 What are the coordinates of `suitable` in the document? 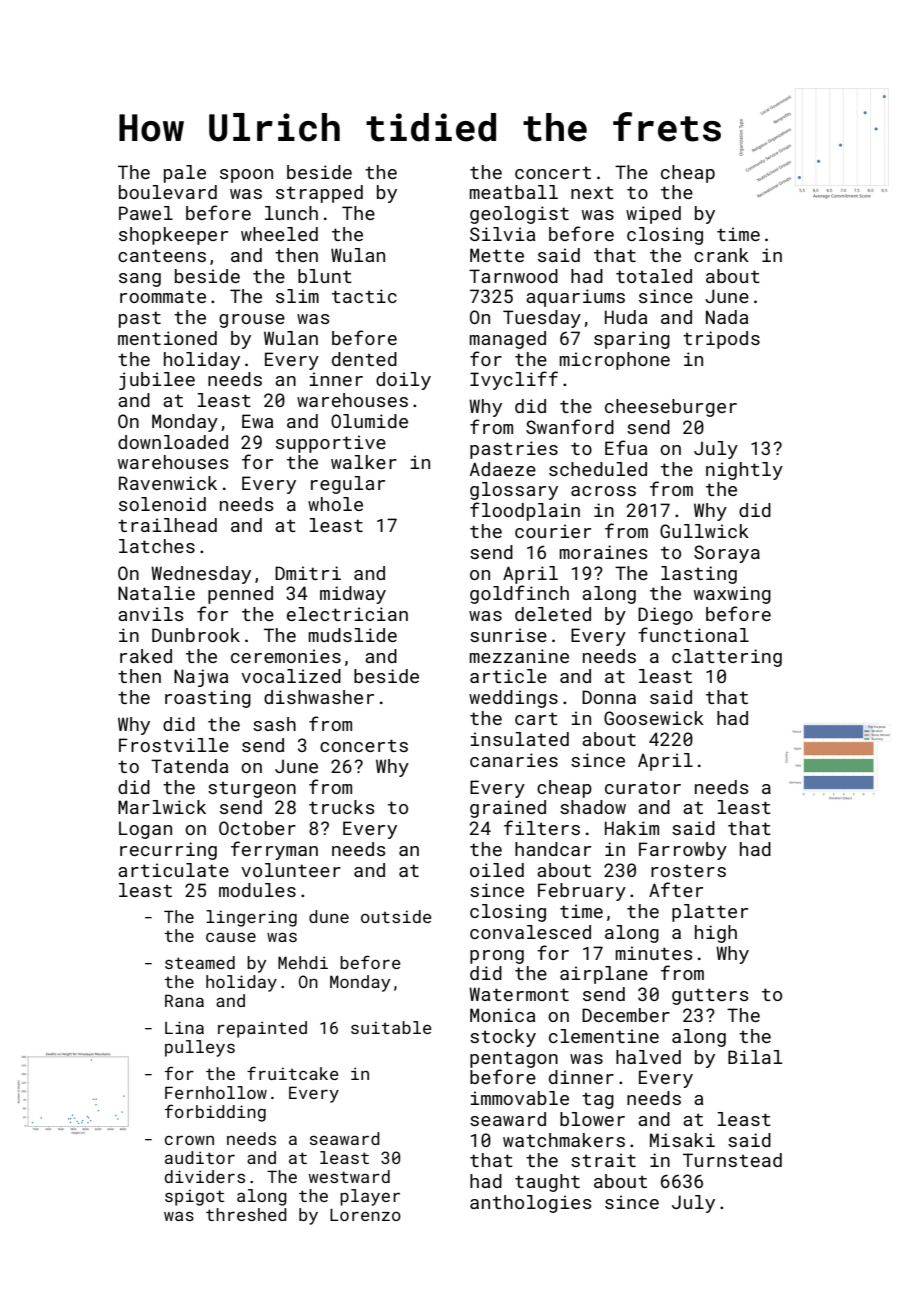 It's located at (391, 1027).
